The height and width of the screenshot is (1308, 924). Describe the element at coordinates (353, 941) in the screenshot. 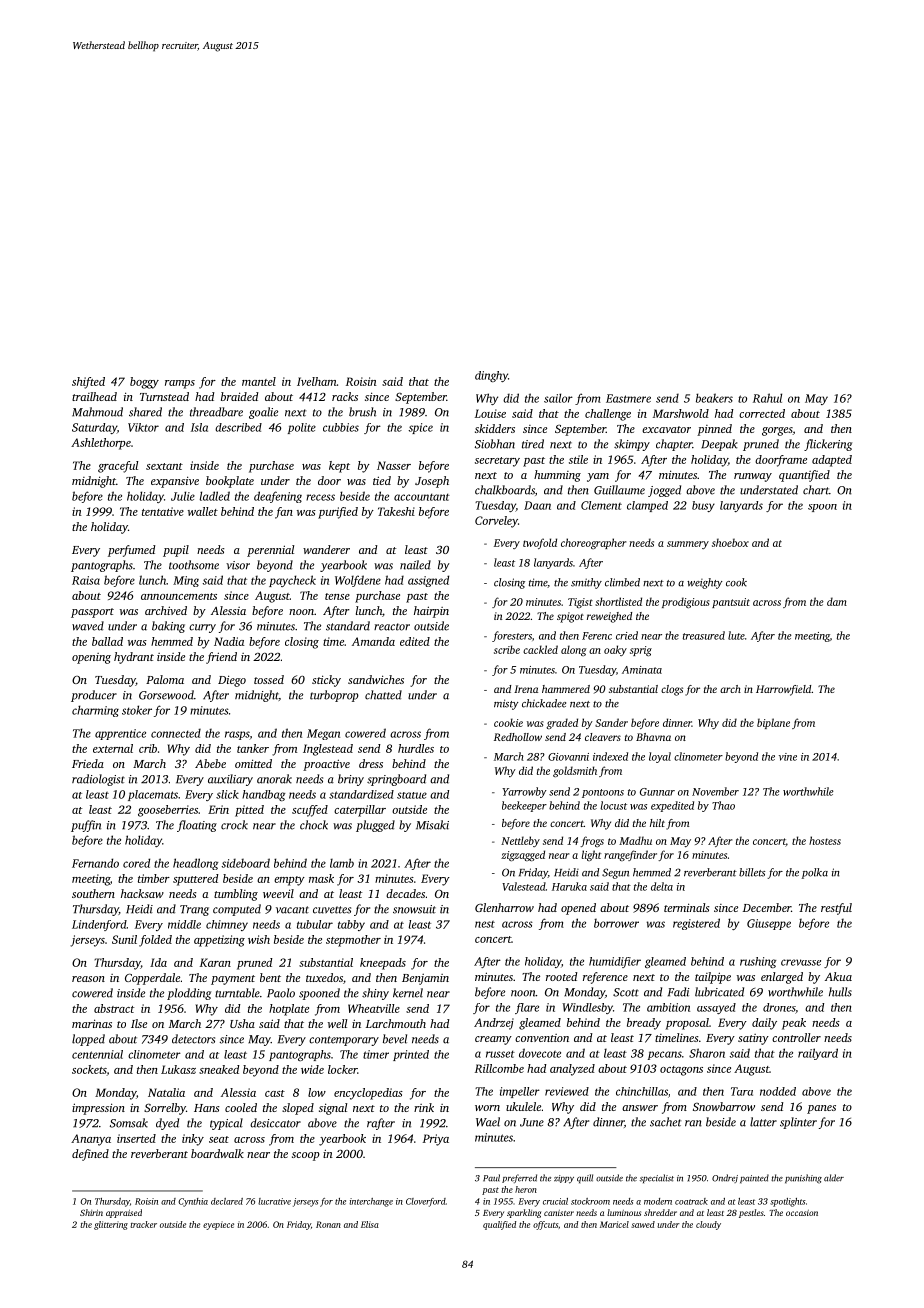

I see `stepmother` at that location.
